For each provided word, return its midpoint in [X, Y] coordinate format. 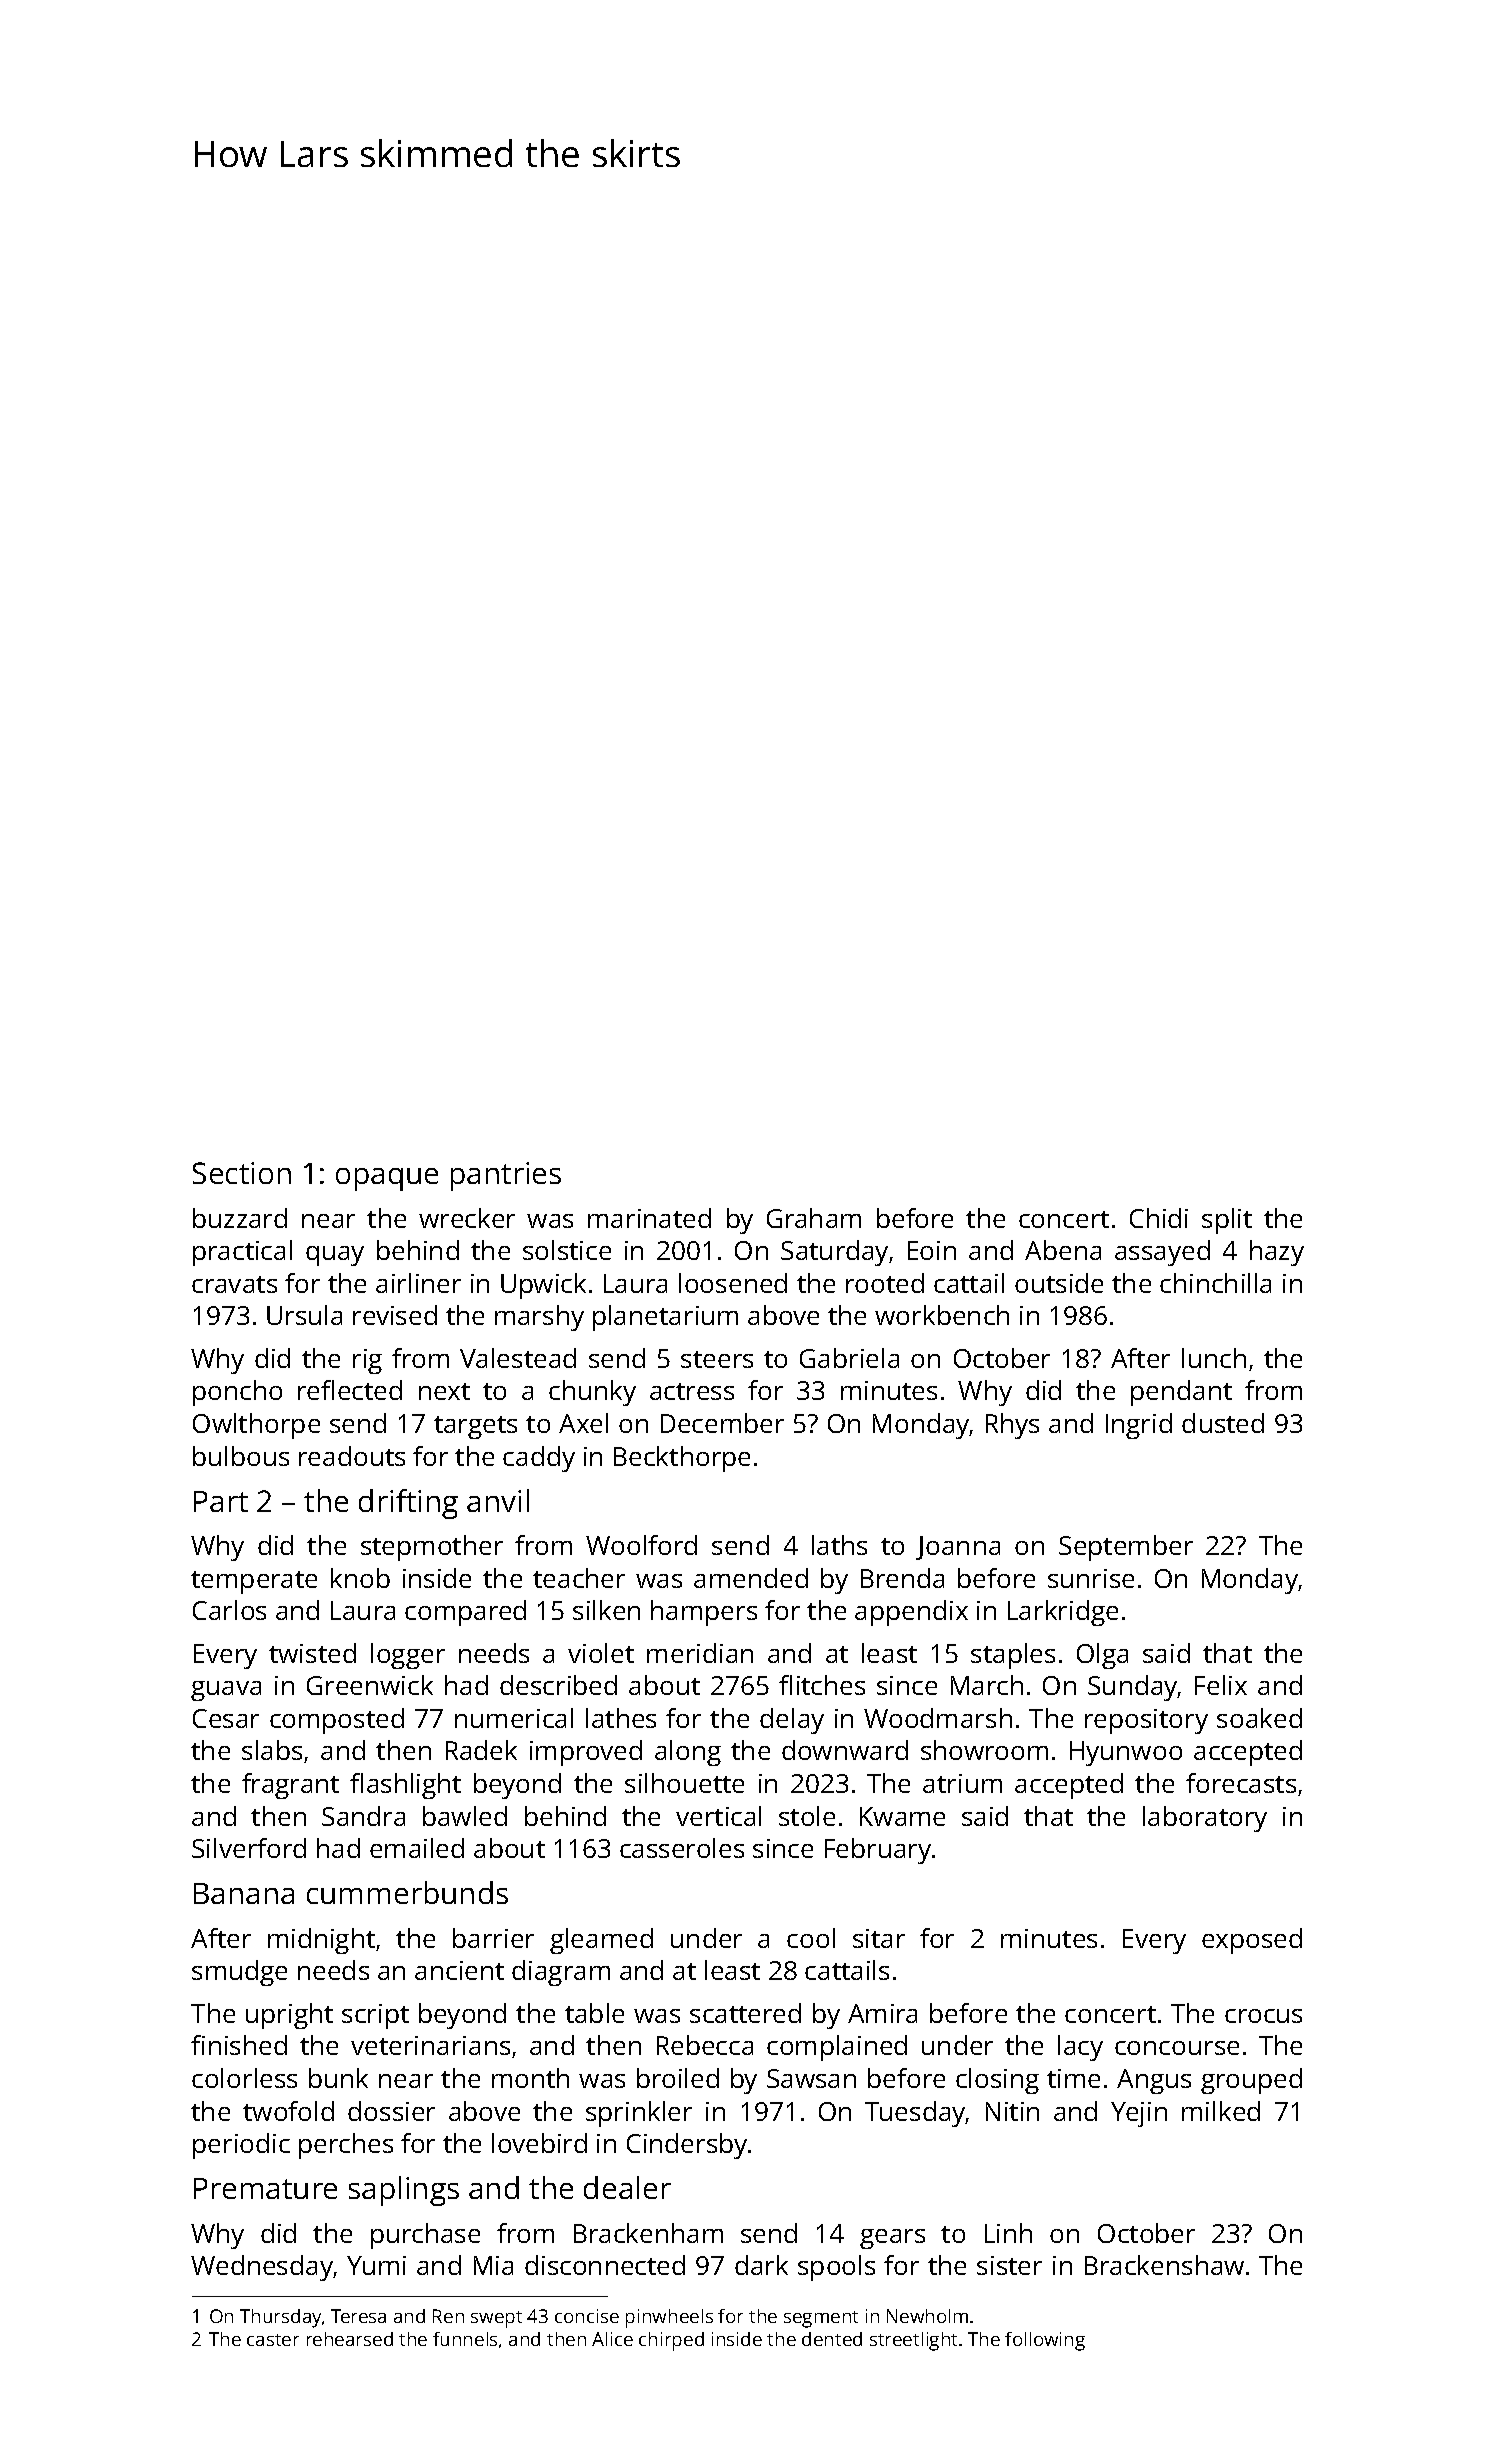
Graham [814, 1218]
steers [717, 1359]
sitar [879, 1938]
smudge [239, 1973]
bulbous [241, 1456]
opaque [387, 1179]
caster [273, 2340]
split [1227, 1221]
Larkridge [1063, 1613]
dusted [1223, 1423]
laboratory [1205, 1819]
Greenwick [370, 1685]
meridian [700, 1653]
